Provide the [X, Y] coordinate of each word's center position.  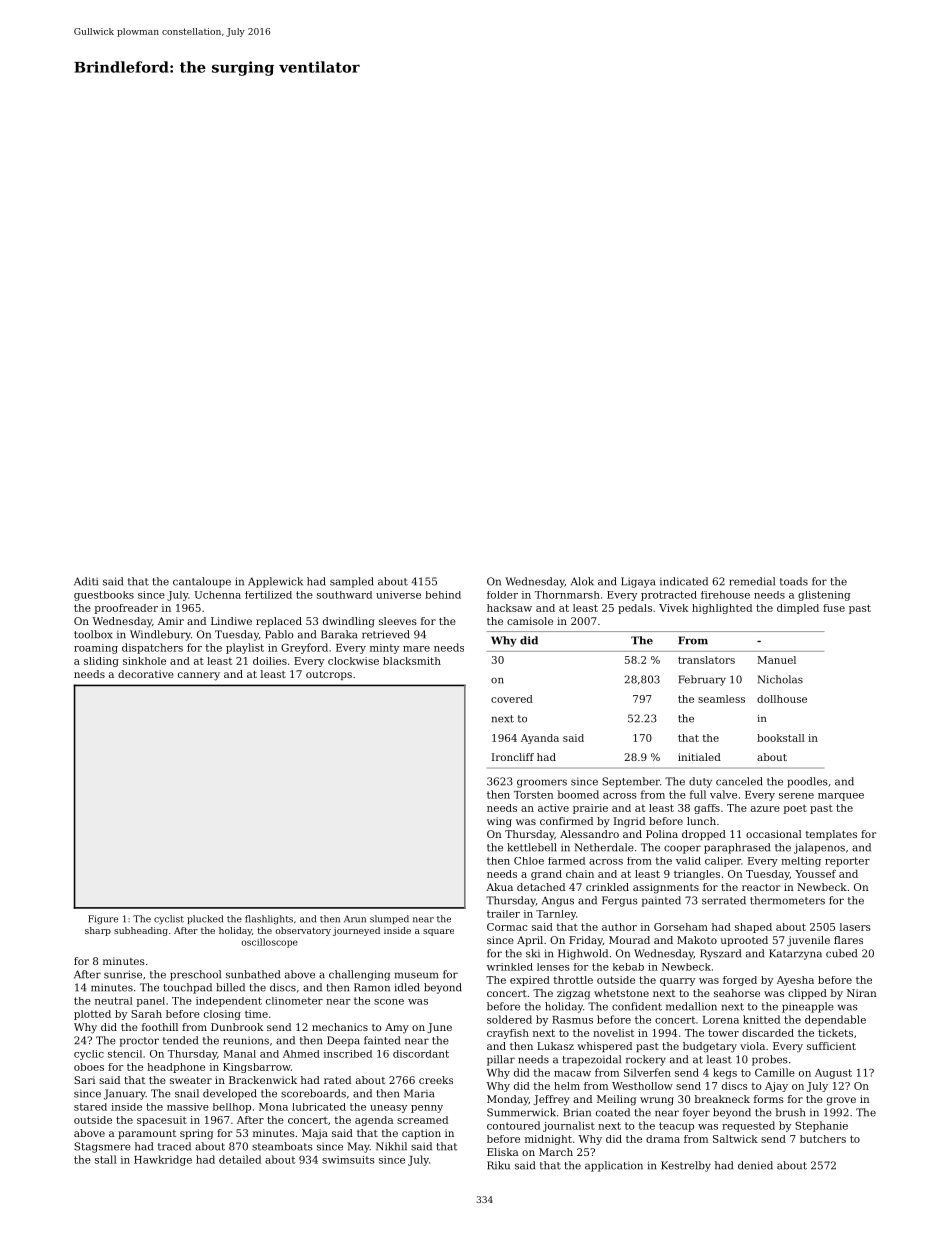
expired [530, 981]
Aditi [86, 581]
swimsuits [348, 1160]
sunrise [123, 974]
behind [443, 595]
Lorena [721, 1020]
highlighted [722, 609]
